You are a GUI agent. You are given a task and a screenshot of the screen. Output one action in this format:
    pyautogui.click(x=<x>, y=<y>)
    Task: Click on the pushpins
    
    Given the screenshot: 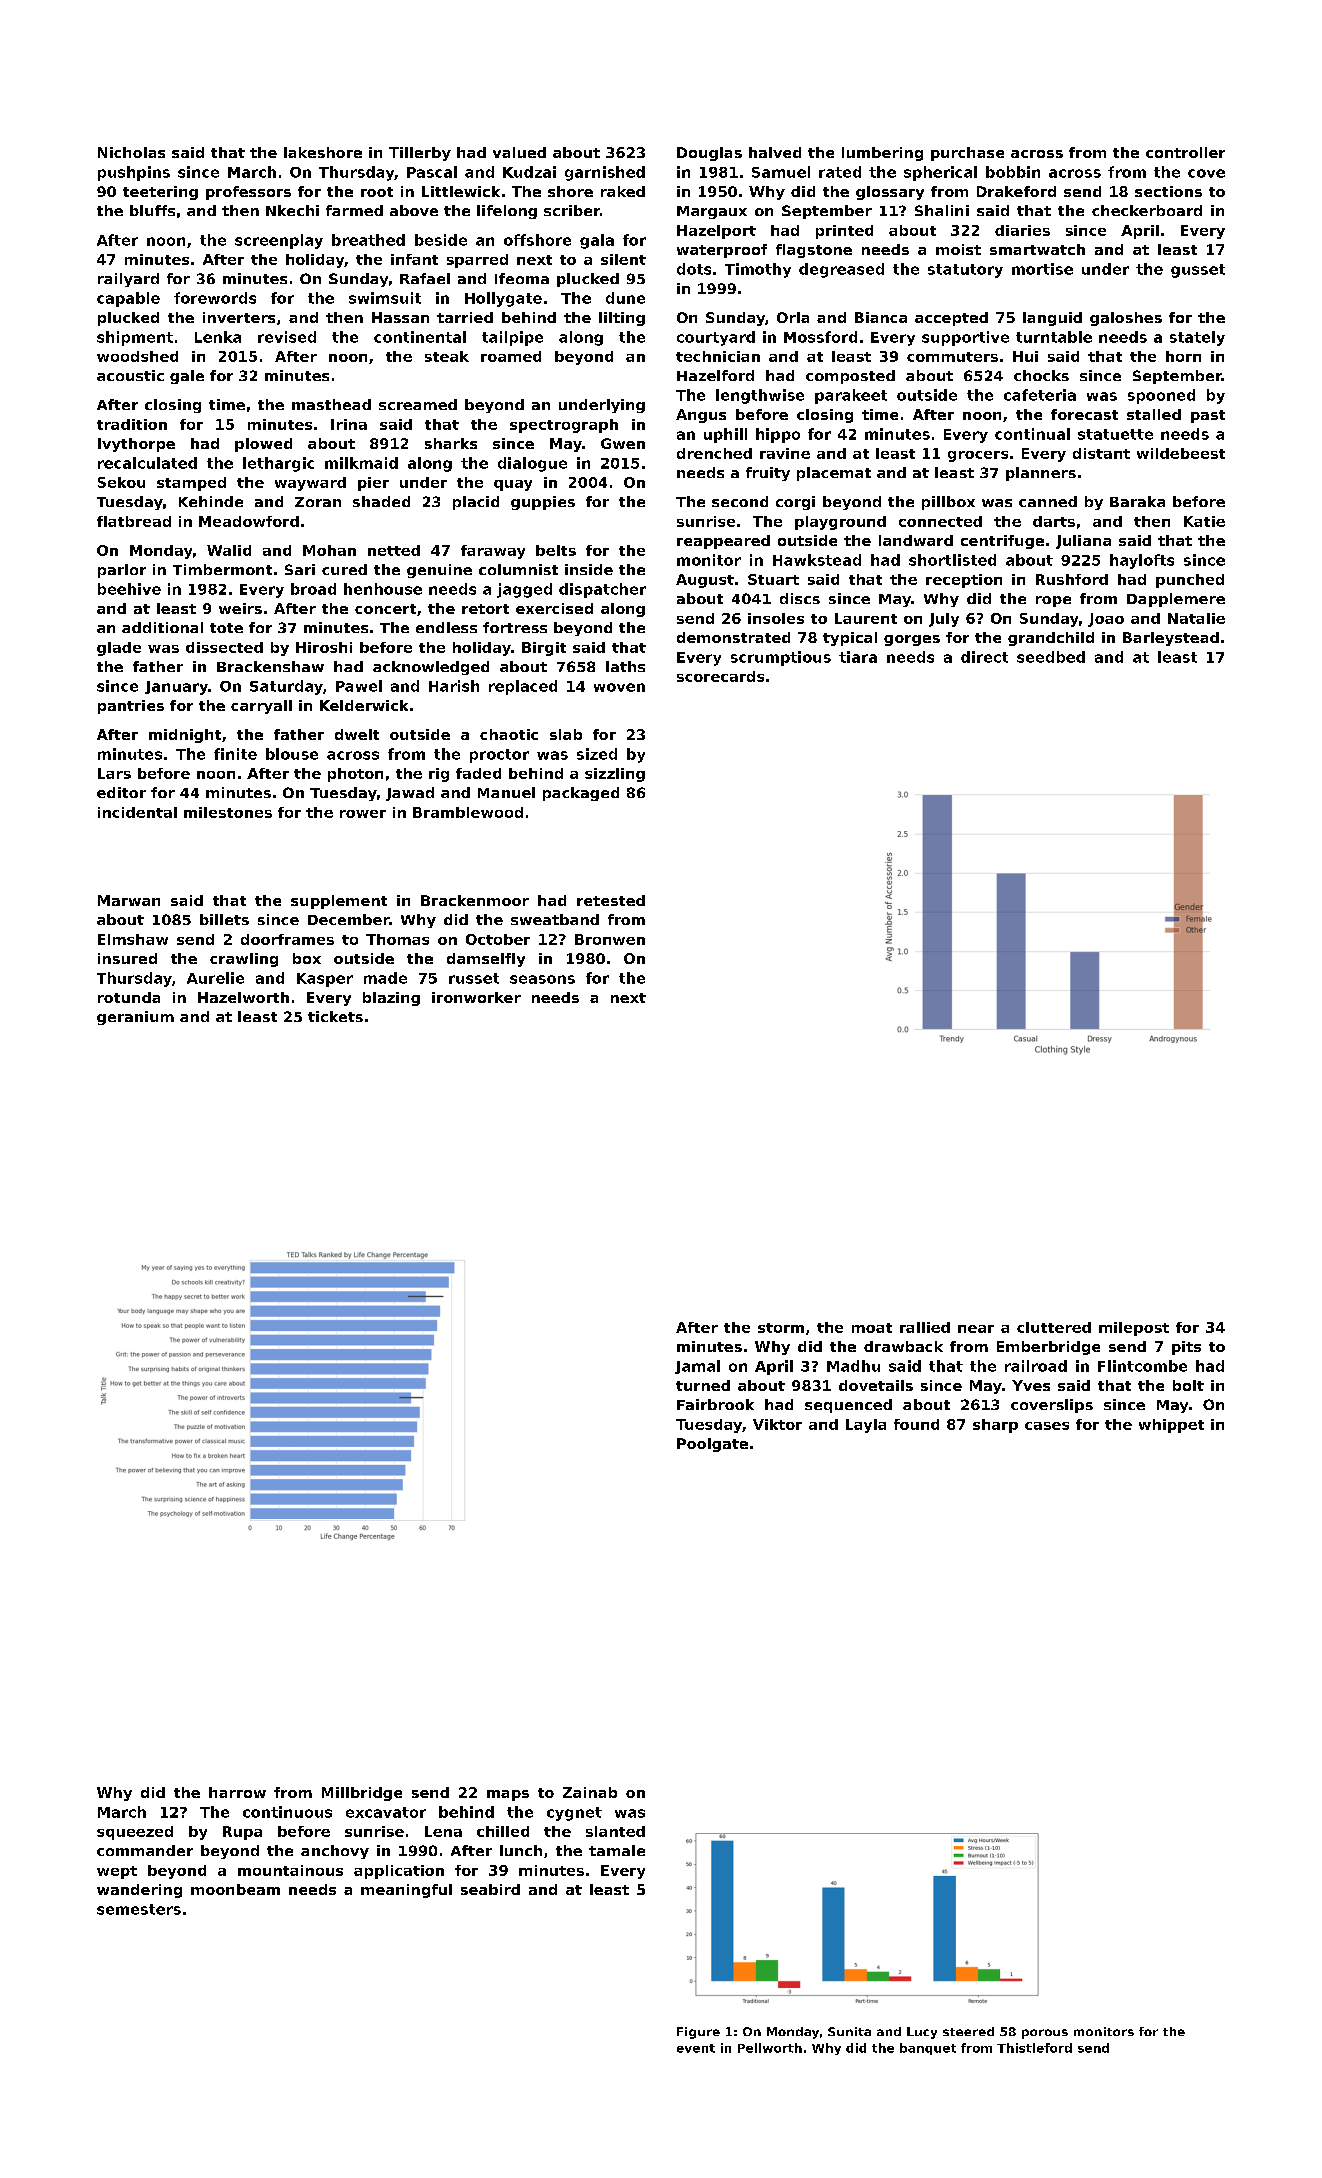 What is the action you would take?
    pyautogui.click(x=134, y=173)
